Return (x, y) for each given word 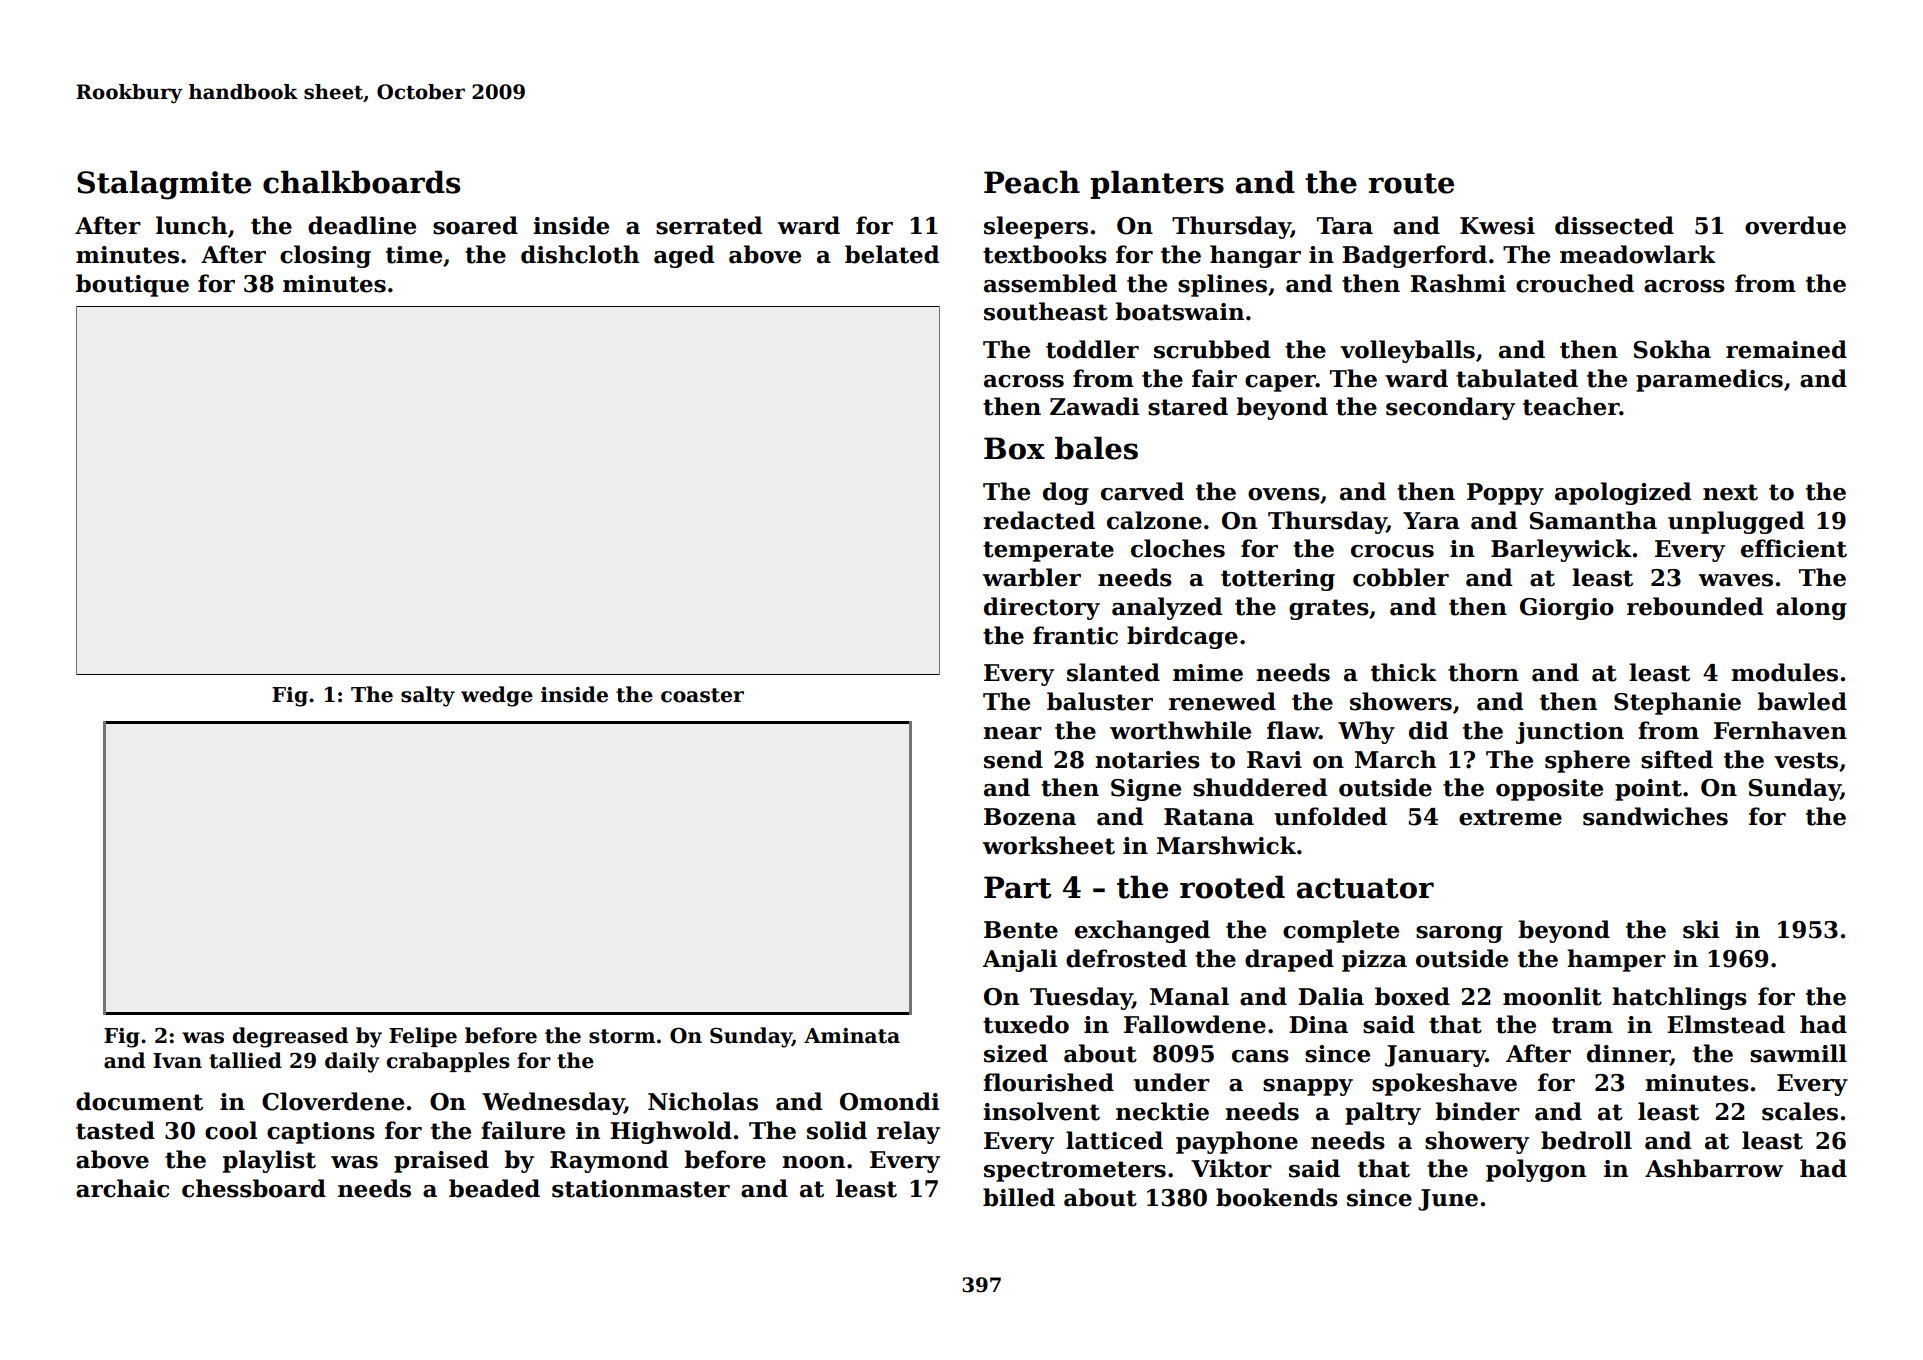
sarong (1459, 934)
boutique (132, 285)
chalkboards (361, 182)
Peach (1032, 182)
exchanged (1142, 931)
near (1012, 733)
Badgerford (1414, 256)
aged (684, 256)
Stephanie (1677, 703)
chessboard (254, 1188)
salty (428, 696)
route (1411, 183)
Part (1018, 887)
